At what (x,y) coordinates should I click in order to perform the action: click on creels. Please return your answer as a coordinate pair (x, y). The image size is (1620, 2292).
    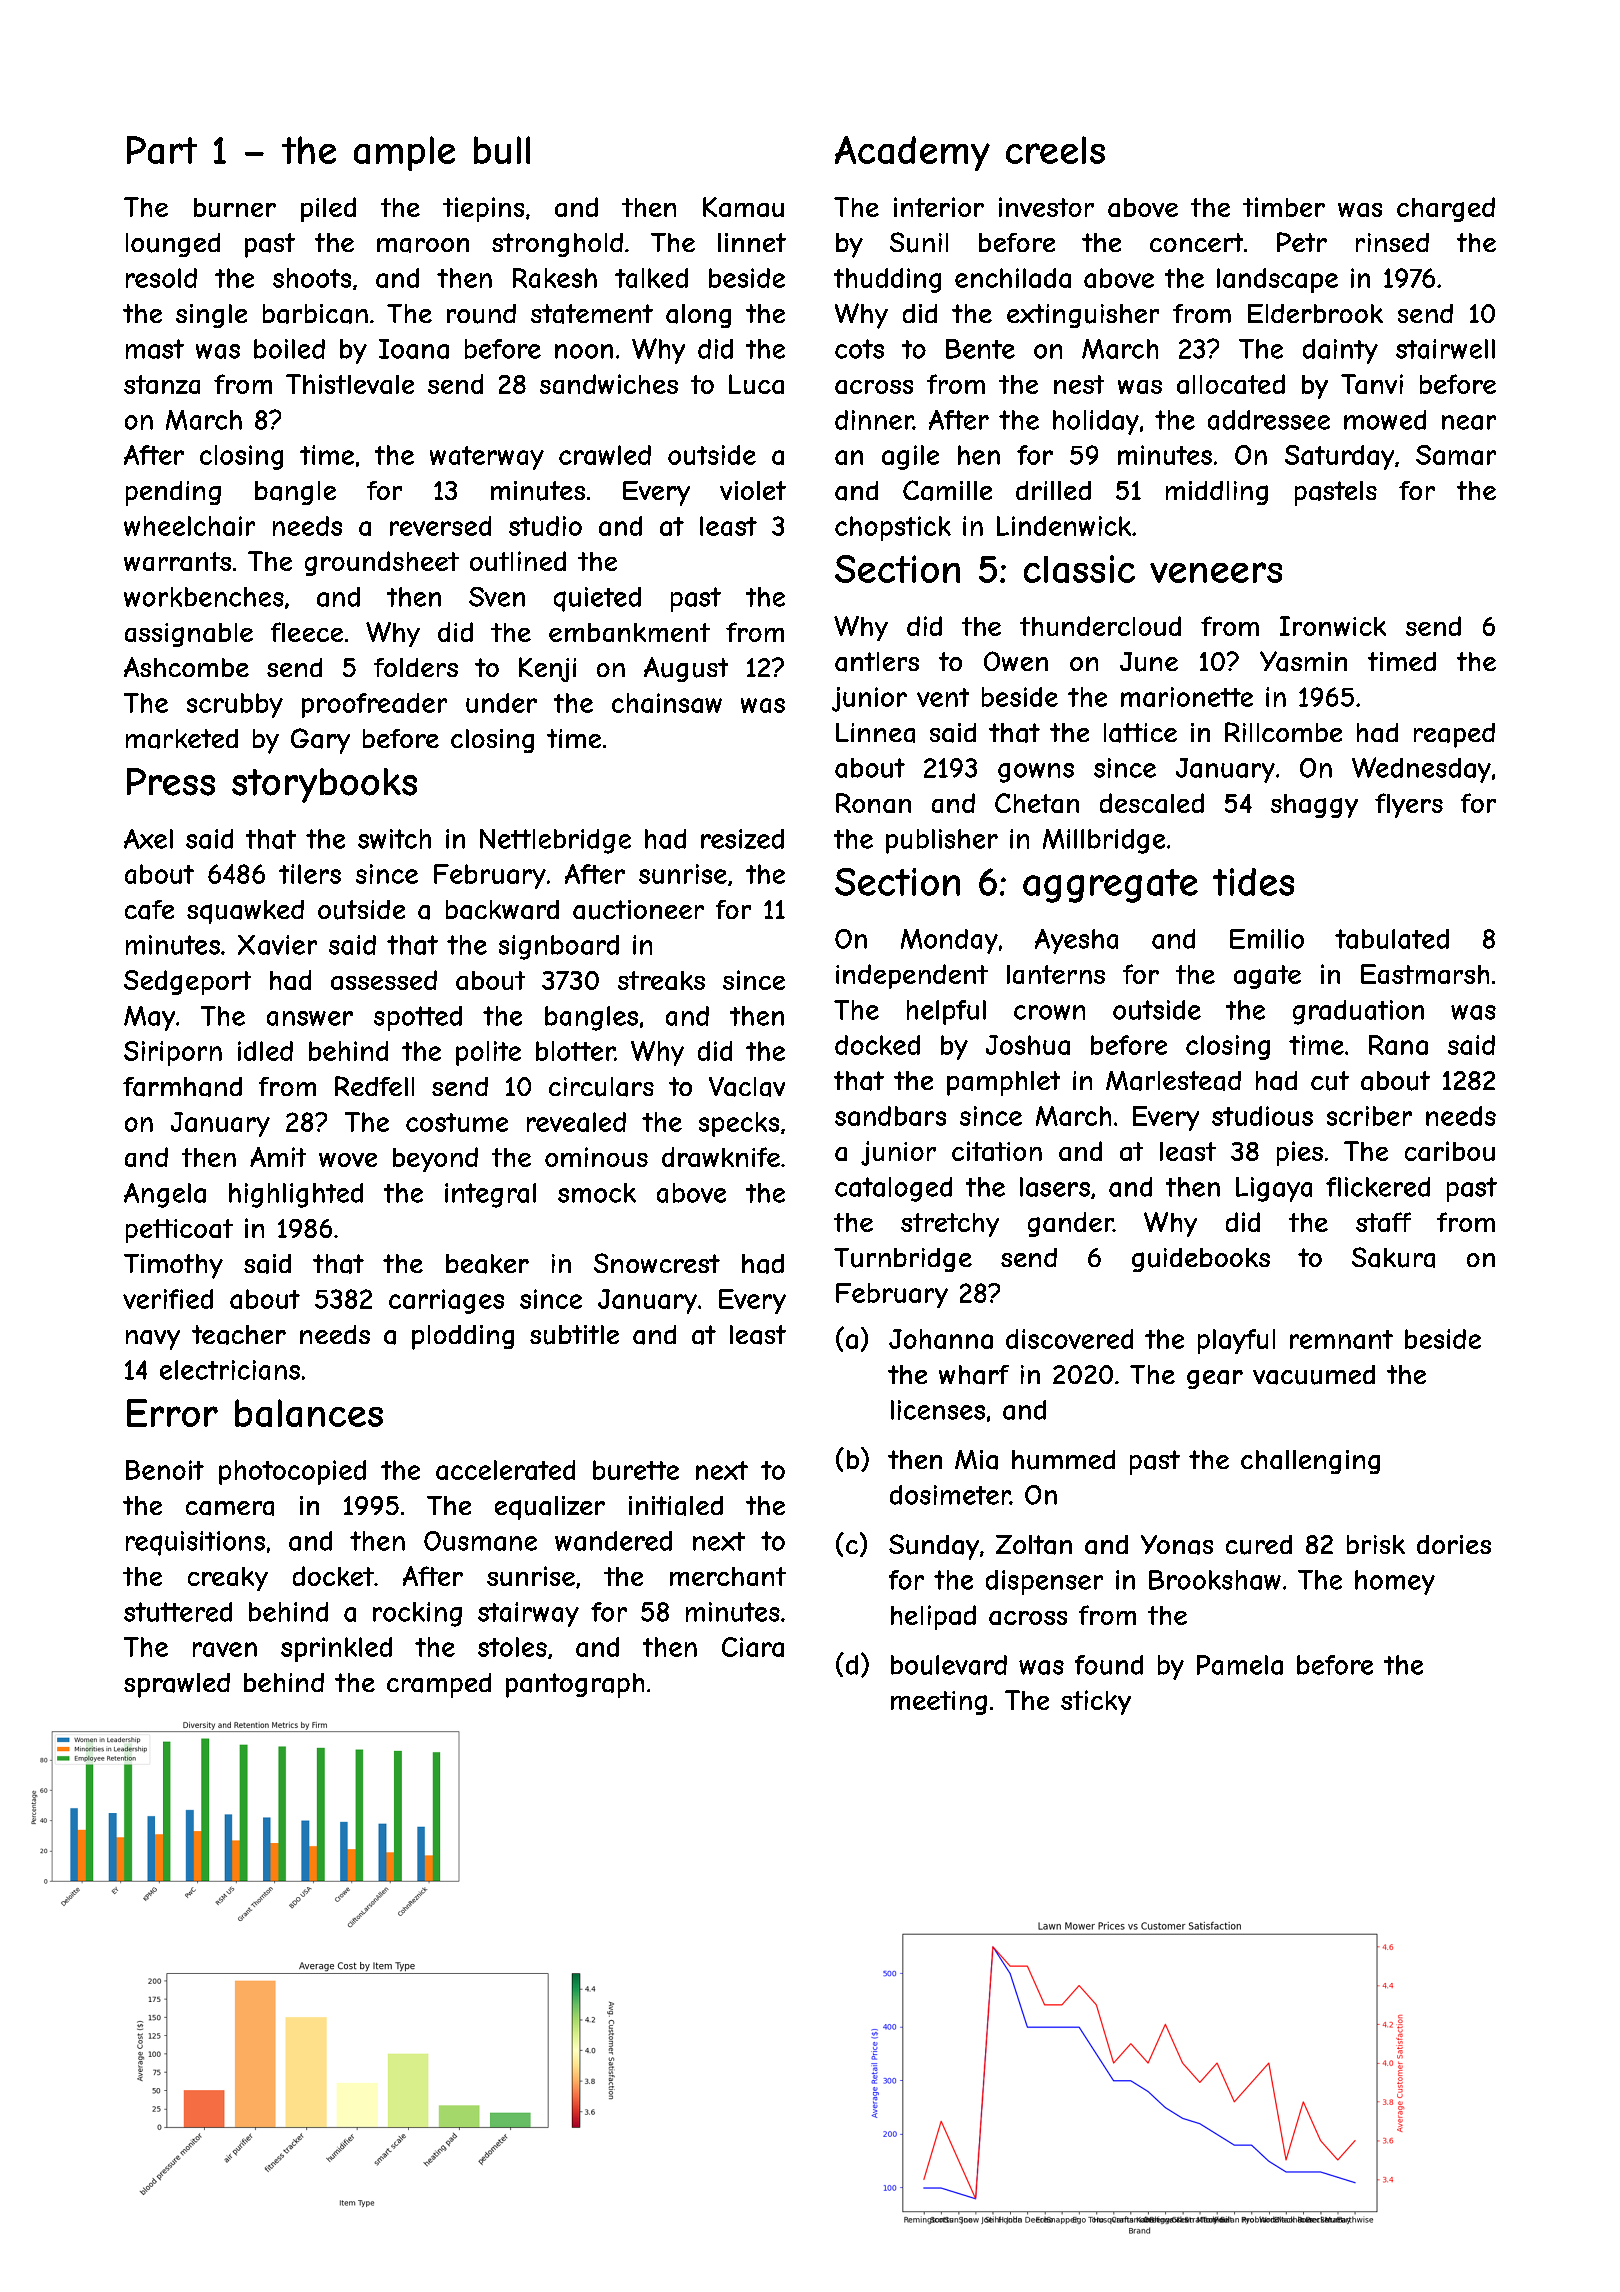
    Looking at the image, I should click on (1055, 150).
